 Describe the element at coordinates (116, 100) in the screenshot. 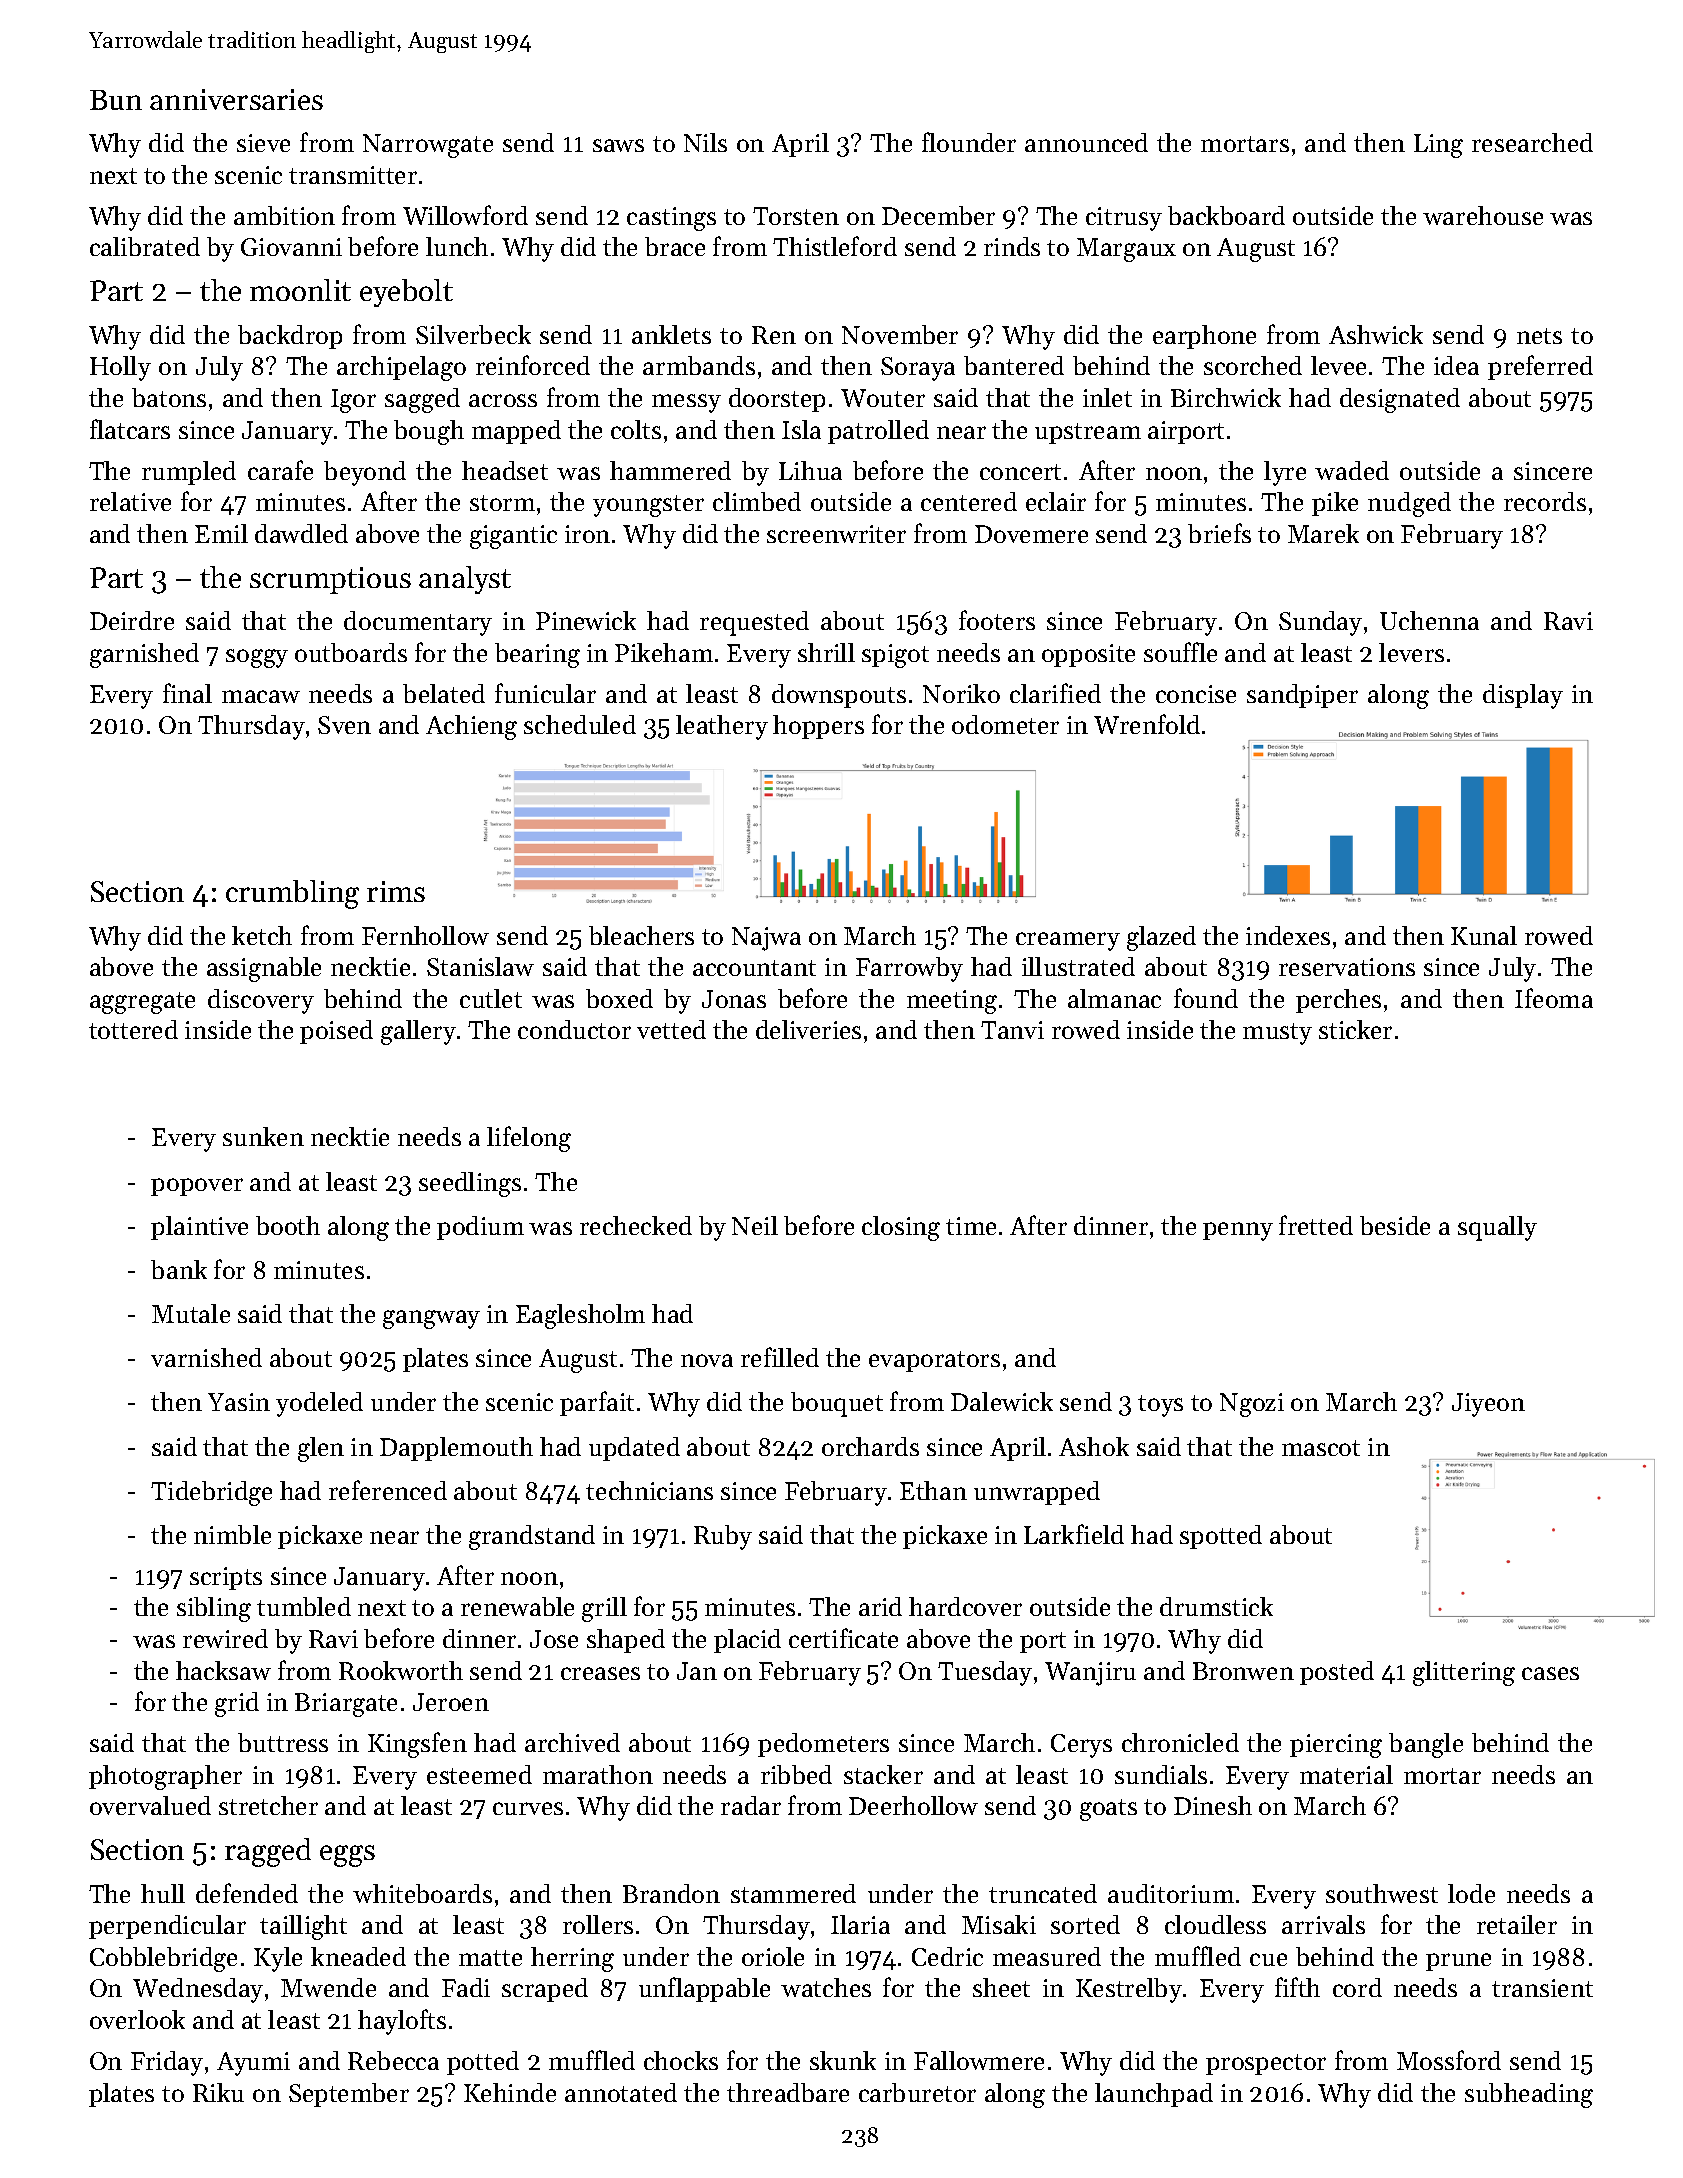

I see `Bun` at that location.
